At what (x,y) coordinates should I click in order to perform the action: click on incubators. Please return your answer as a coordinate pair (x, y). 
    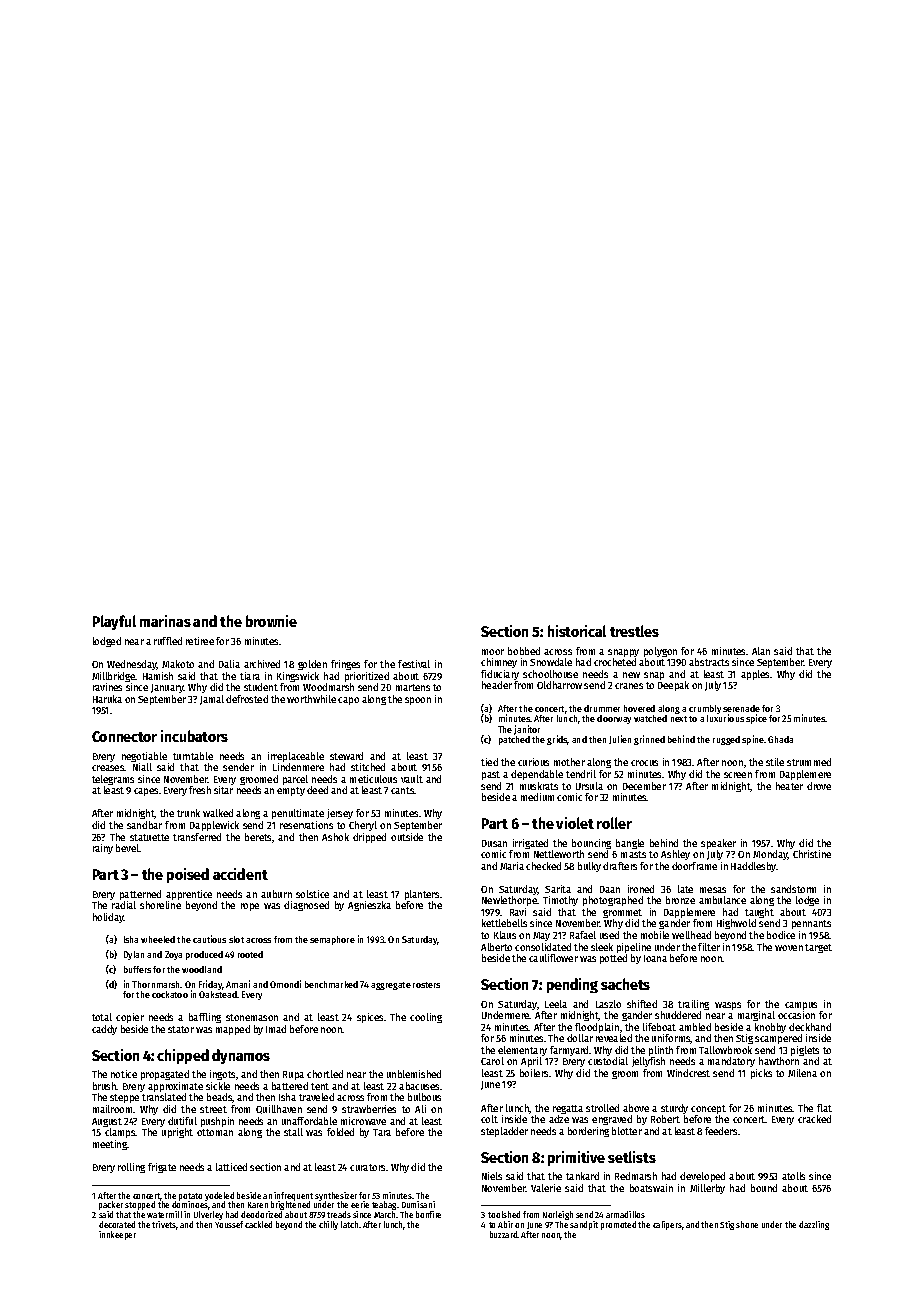
    Looking at the image, I should click on (194, 736).
